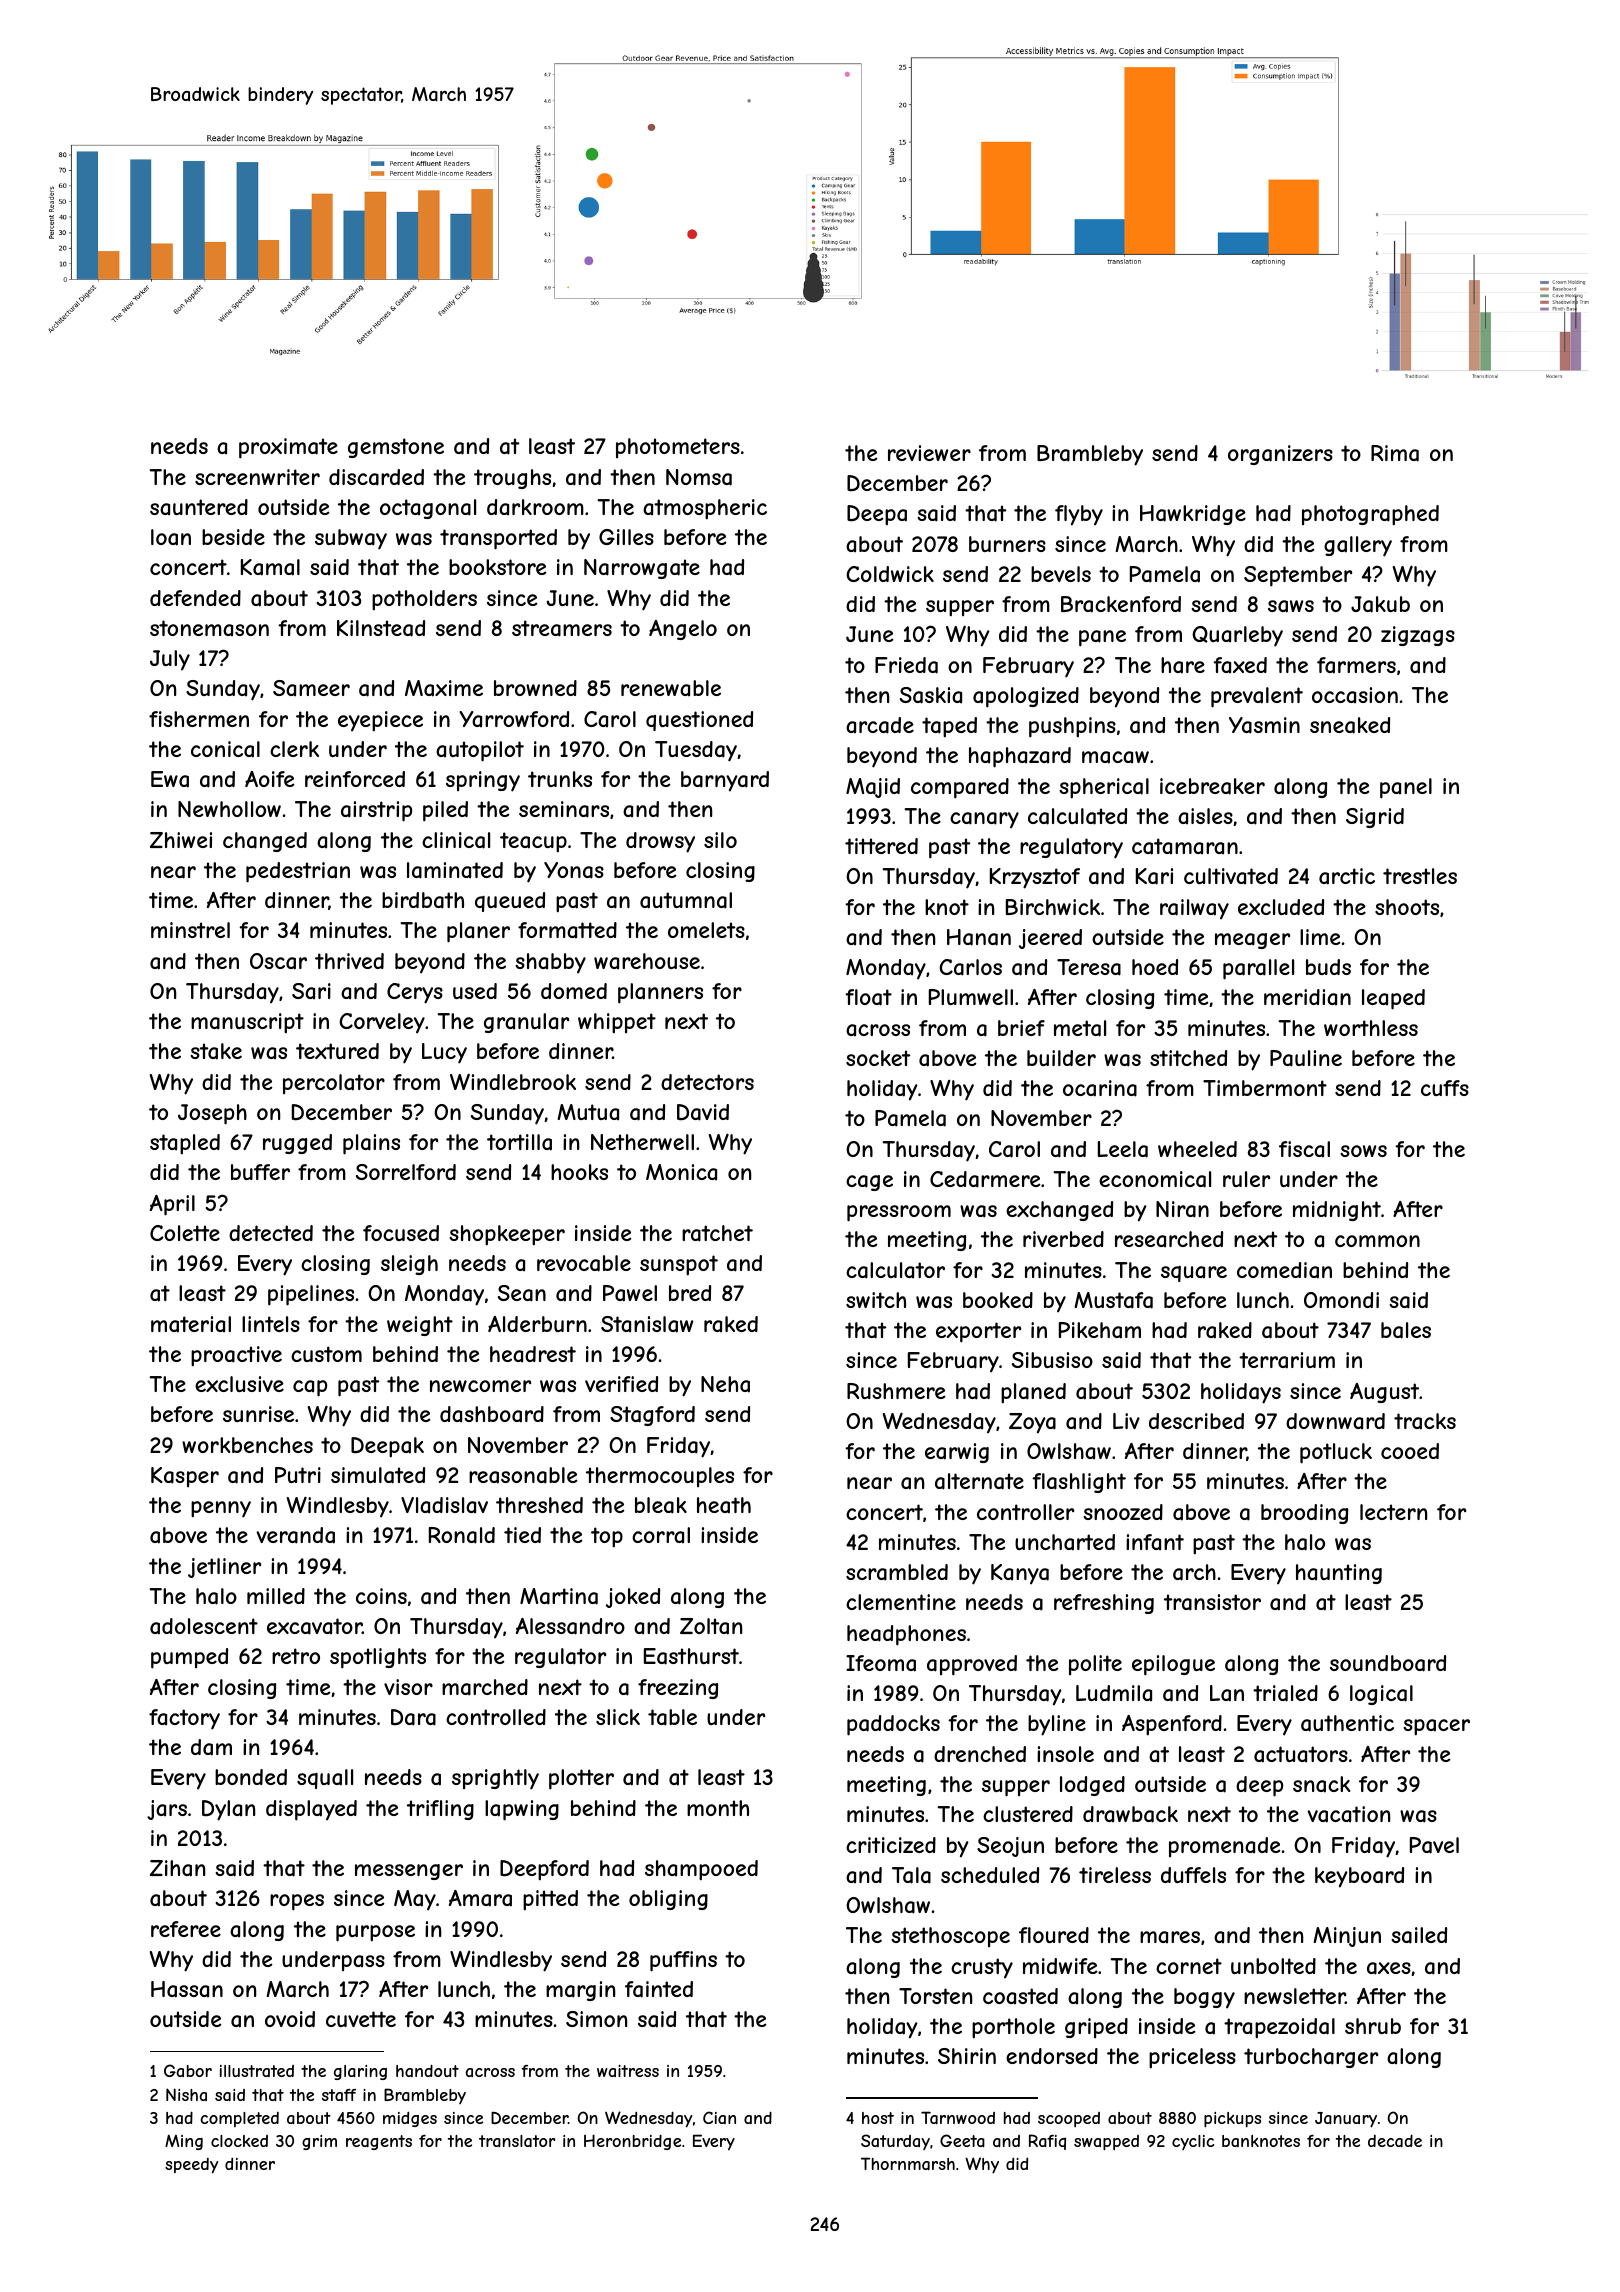  I want to click on troughs, so click(512, 479).
